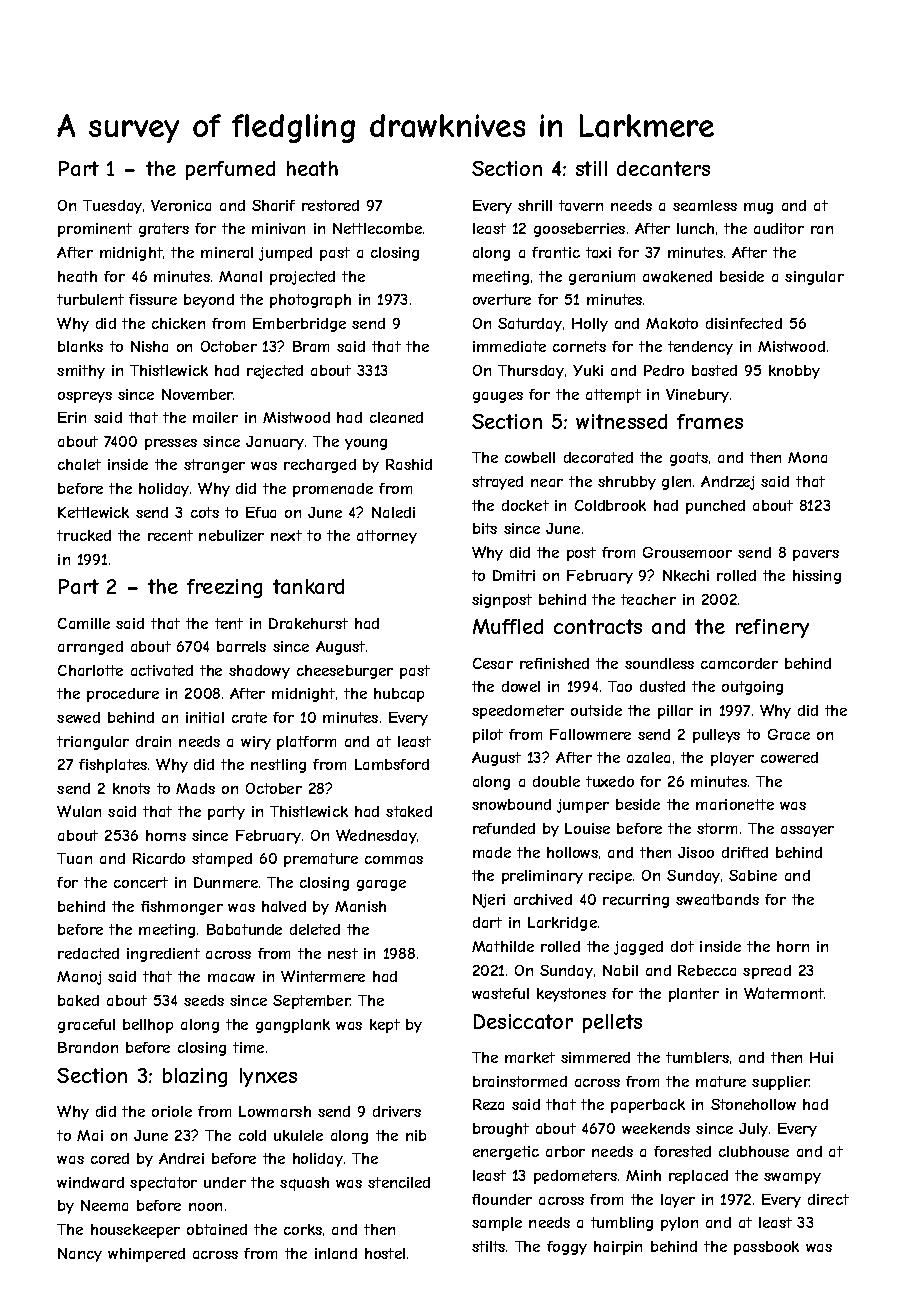 Image resolution: width=908 pixels, height=1316 pixels. Describe the element at coordinates (807, 457) in the document. I see `Mona` at that location.
